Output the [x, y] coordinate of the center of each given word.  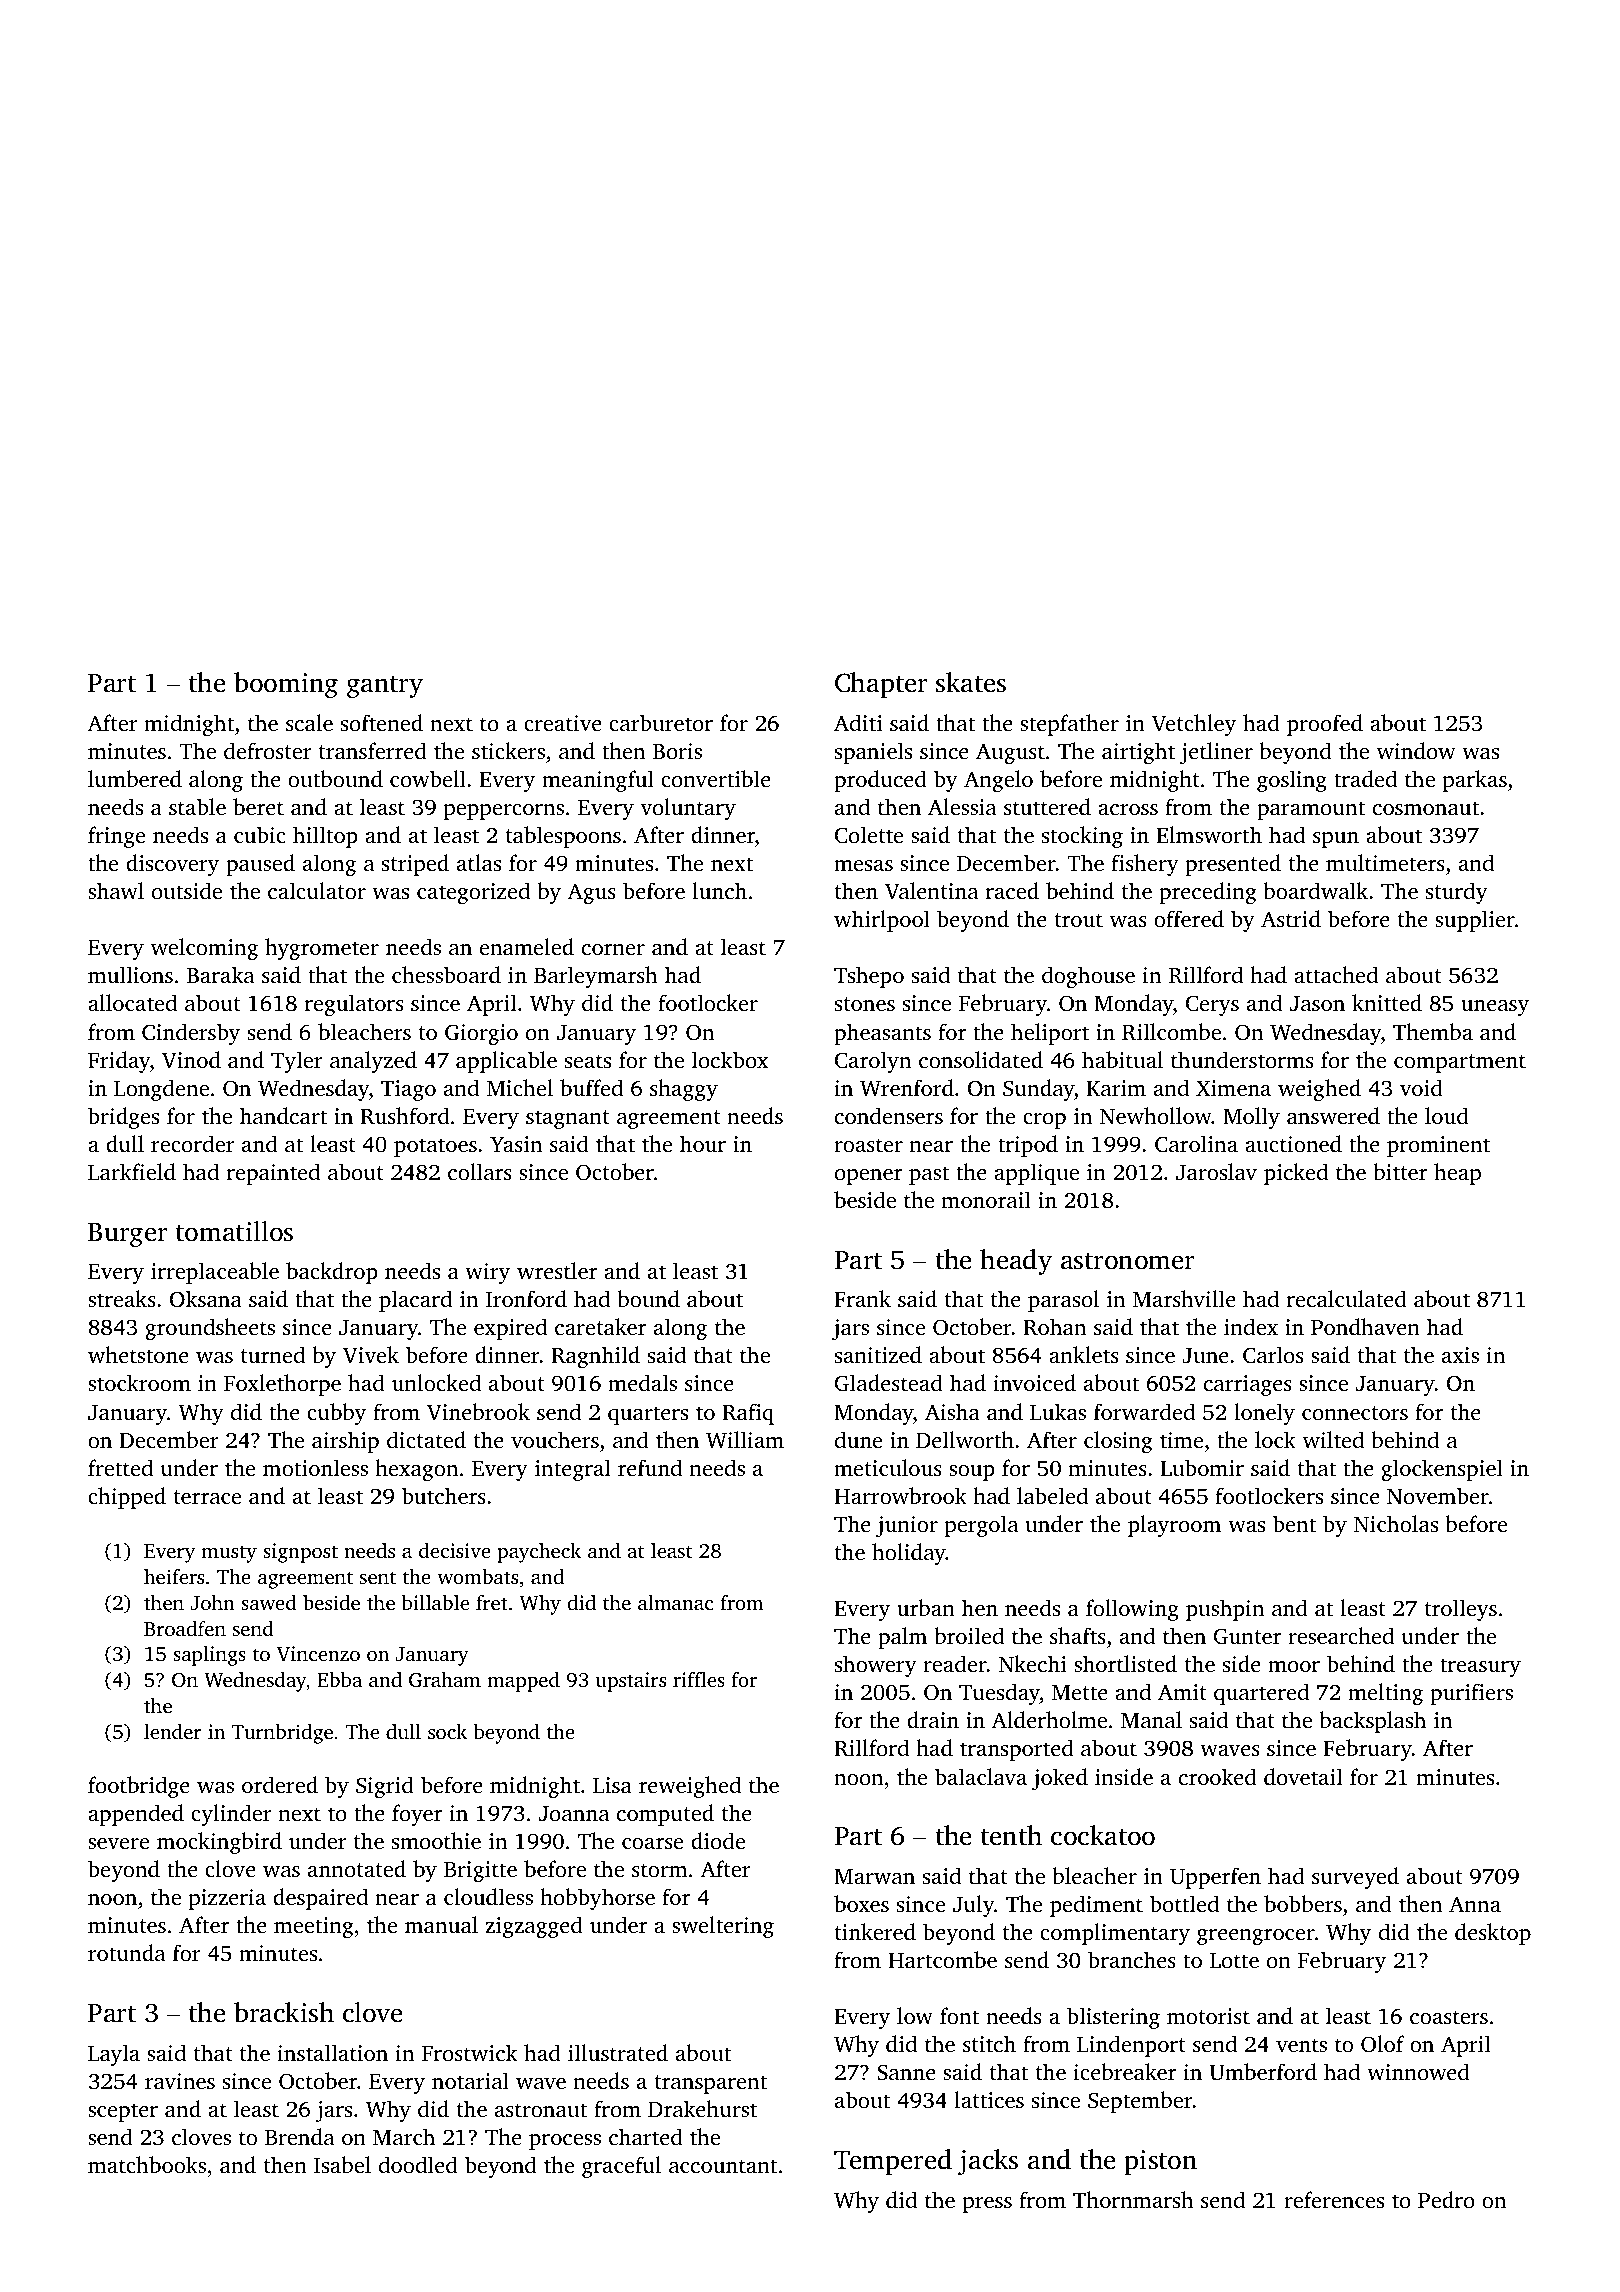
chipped [127, 1498]
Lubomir [1202, 1467]
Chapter [881, 685]
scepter [123, 2112]
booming [286, 685]
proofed [1325, 725]
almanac [675, 1602]
